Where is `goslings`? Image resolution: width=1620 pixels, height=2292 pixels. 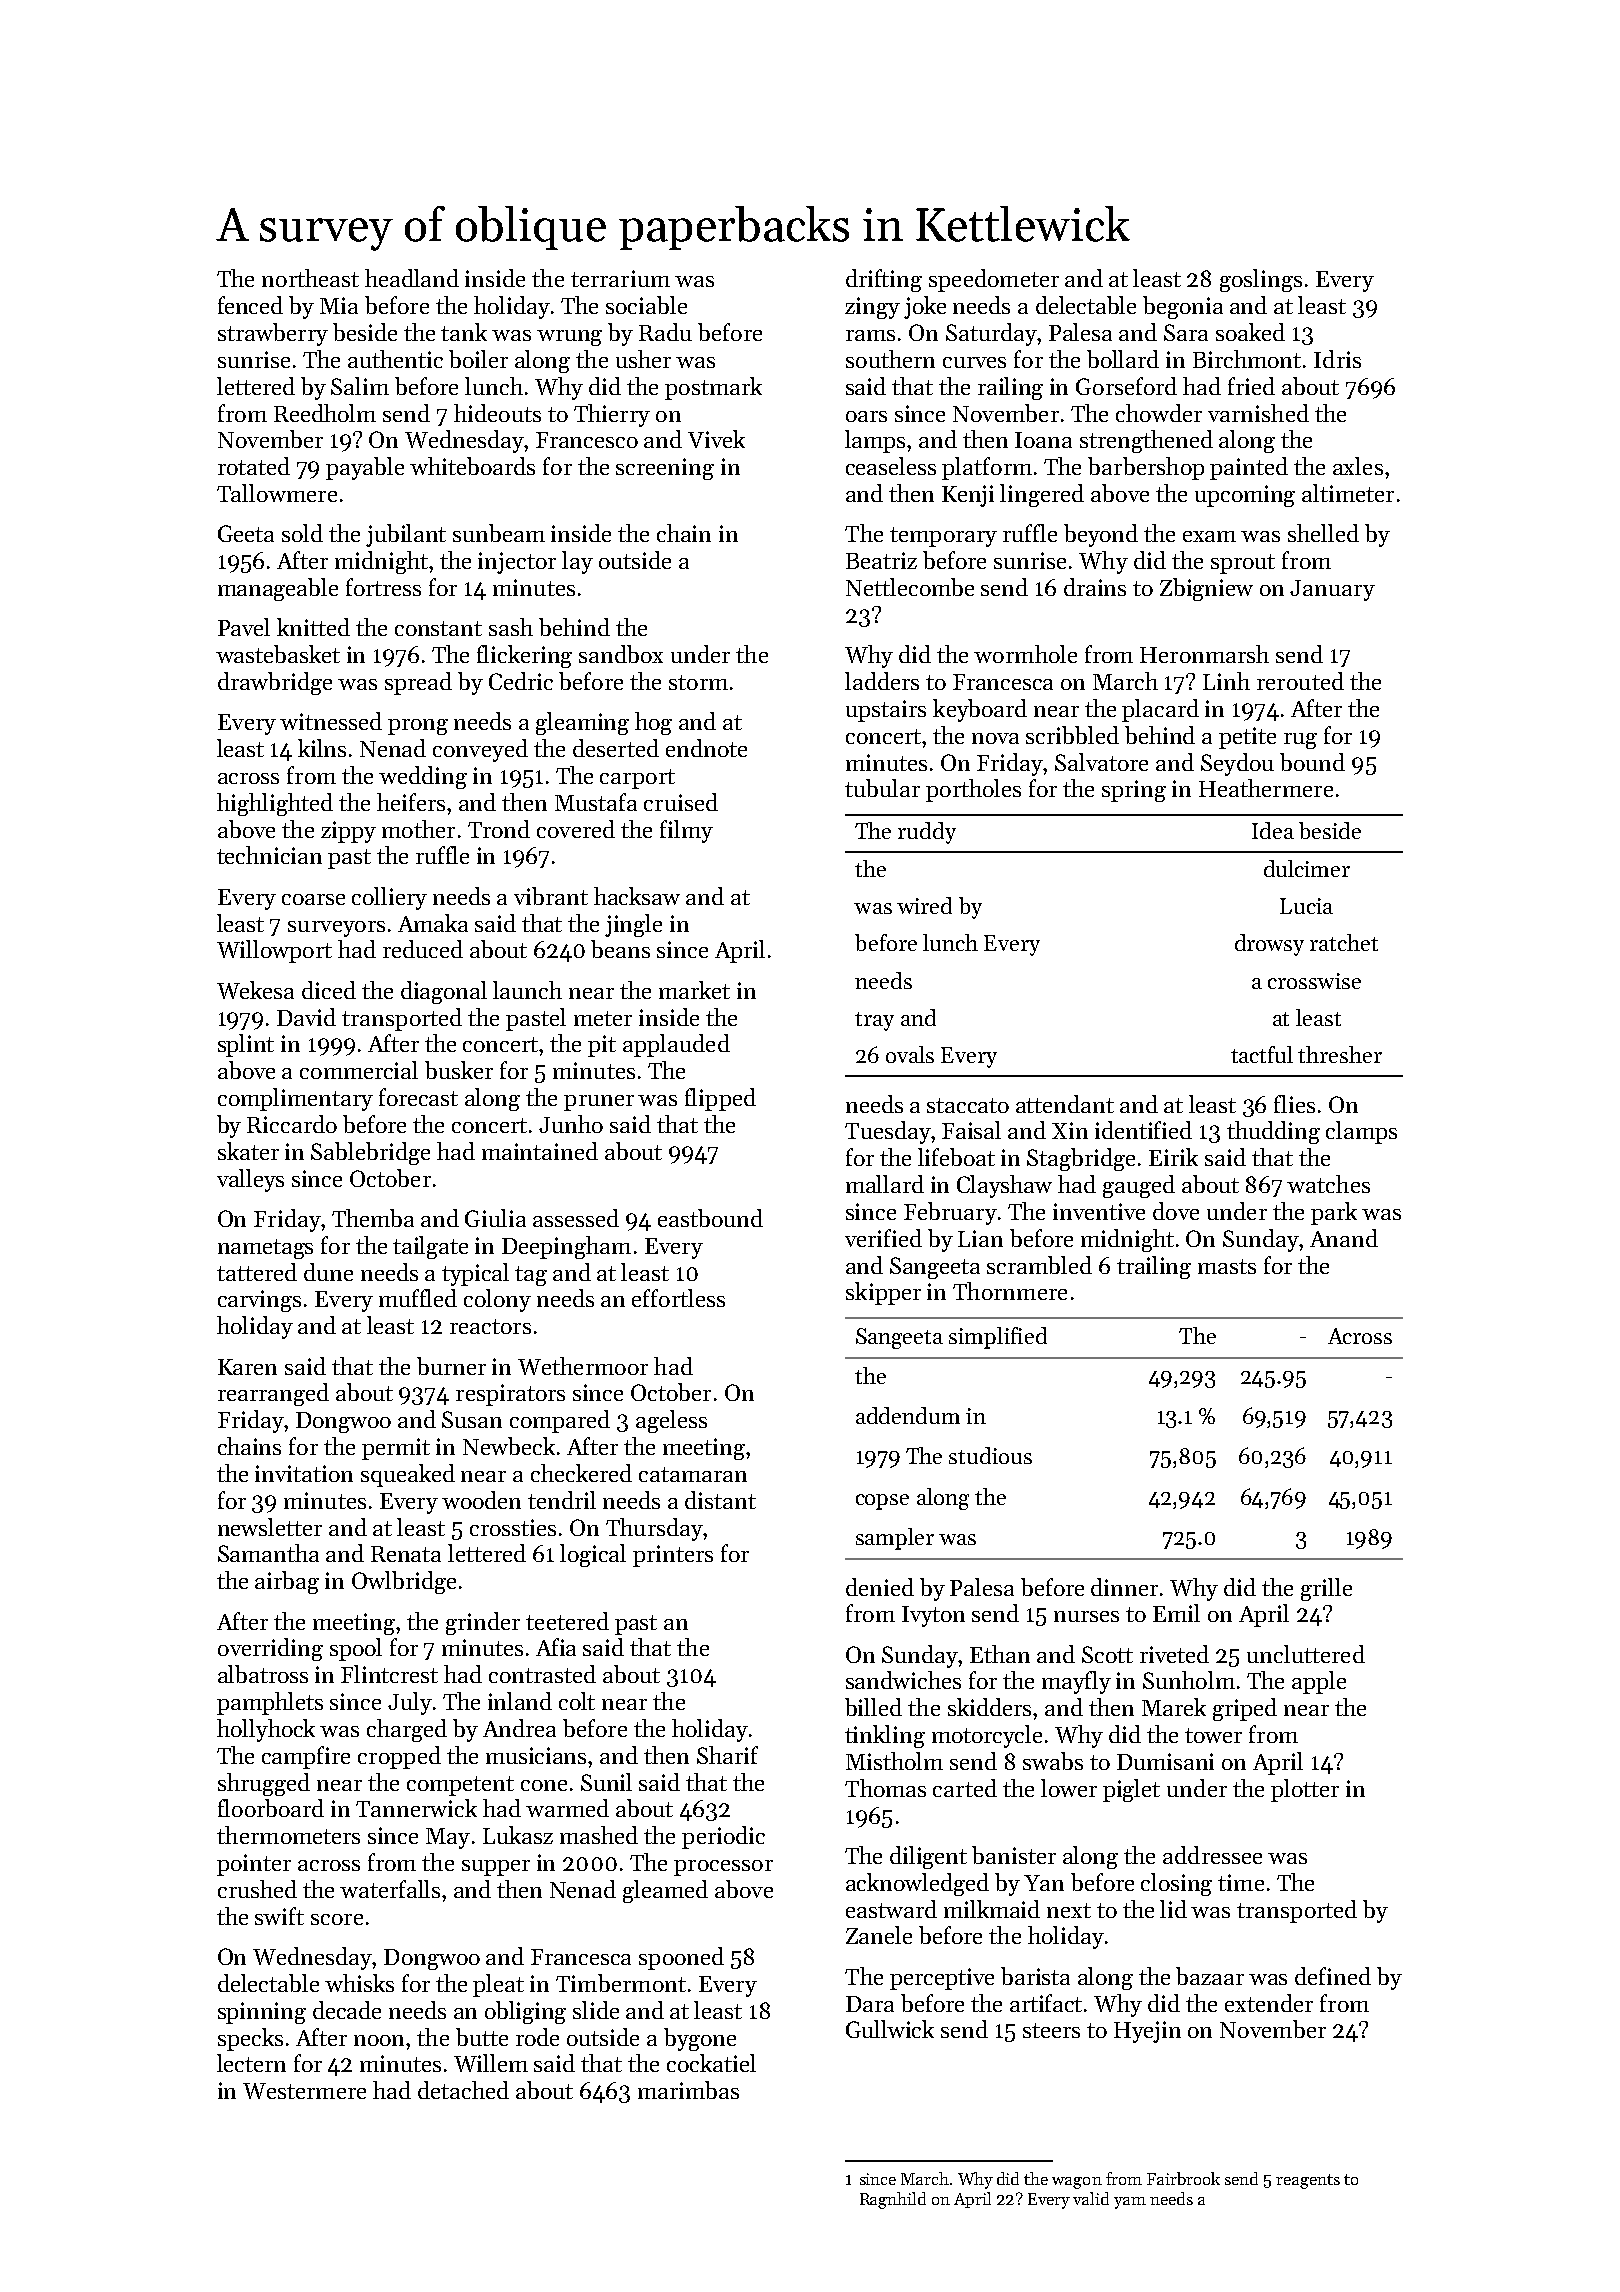 goslings is located at coordinates (1261, 280).
